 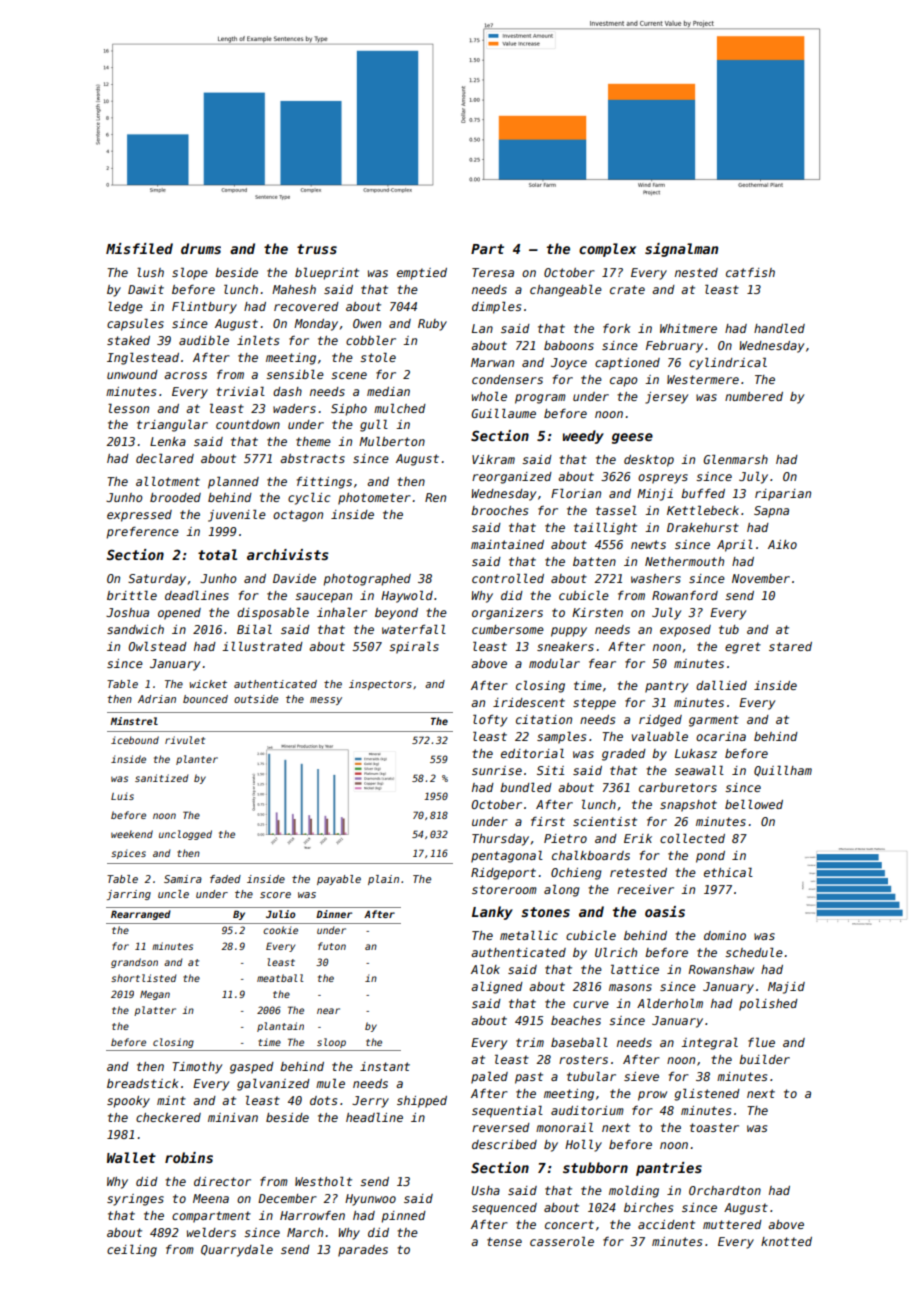 What do you see at coordinates (383, 880) in the screenshot?
I see `plain` at bounding box center [383, 880].
